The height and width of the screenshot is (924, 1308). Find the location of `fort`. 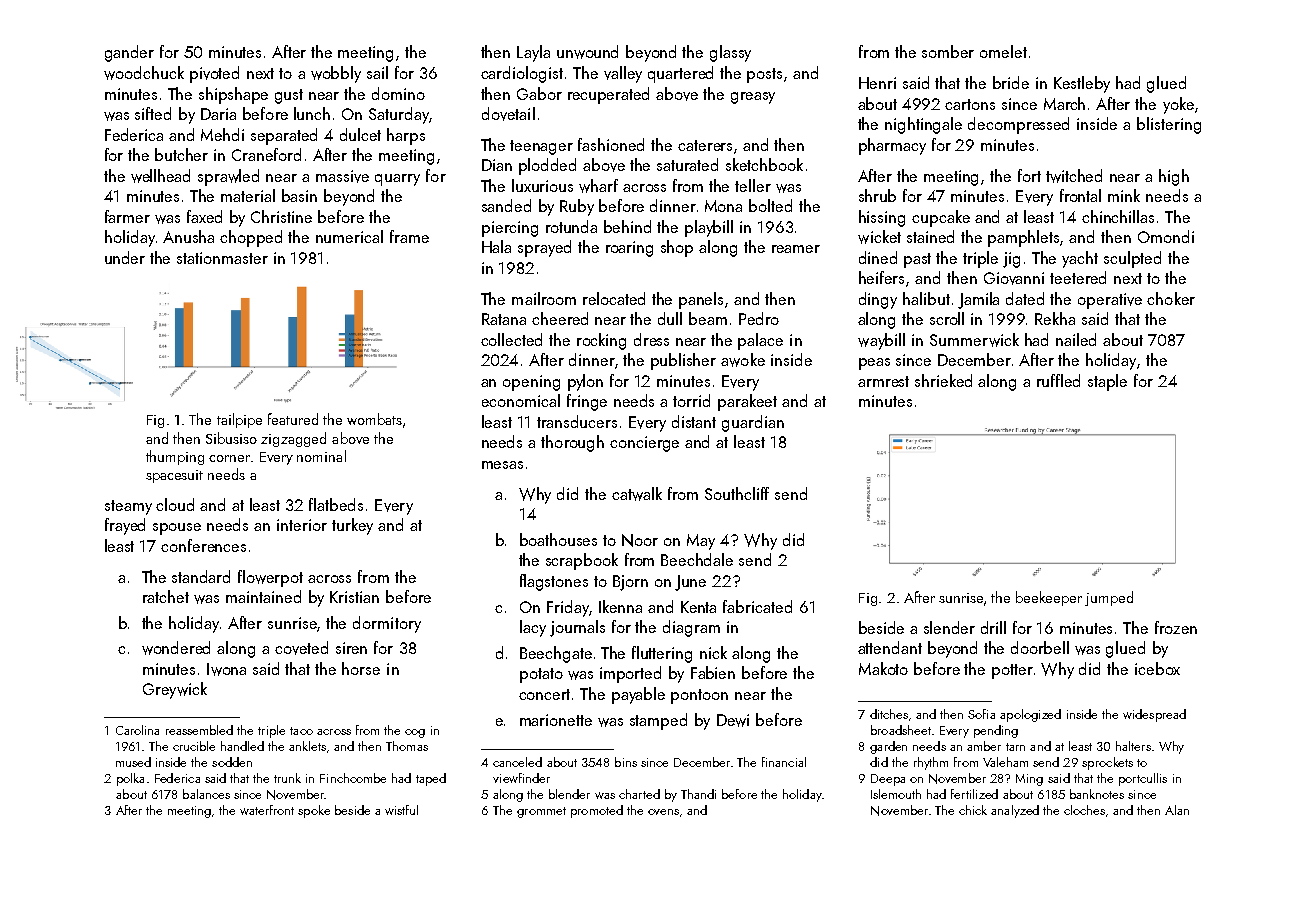

fort is located at coordinates (1029, 175).
